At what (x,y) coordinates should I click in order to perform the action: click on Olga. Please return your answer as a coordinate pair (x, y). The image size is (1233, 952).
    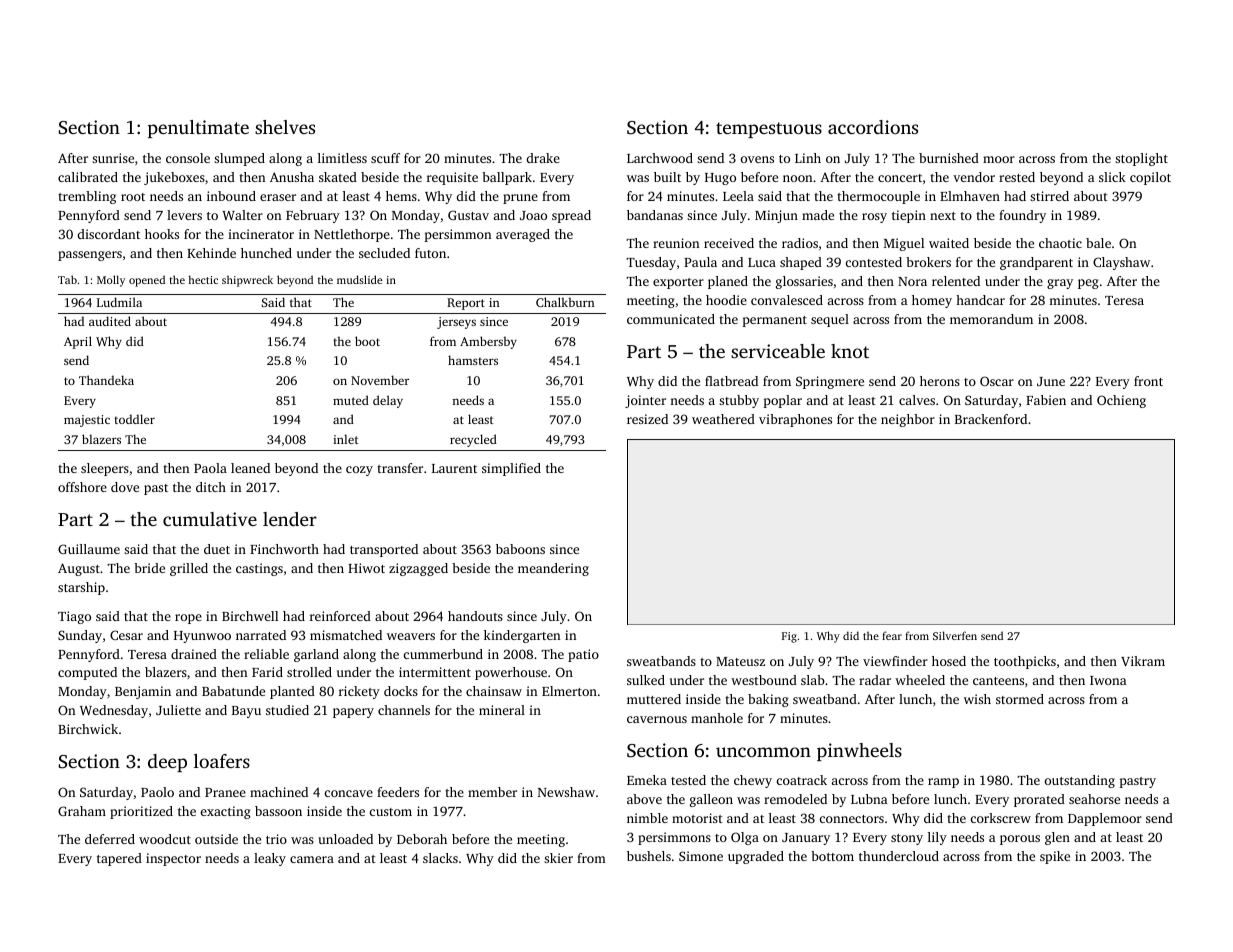
    Looking at the image, I should click on (745, 838).
